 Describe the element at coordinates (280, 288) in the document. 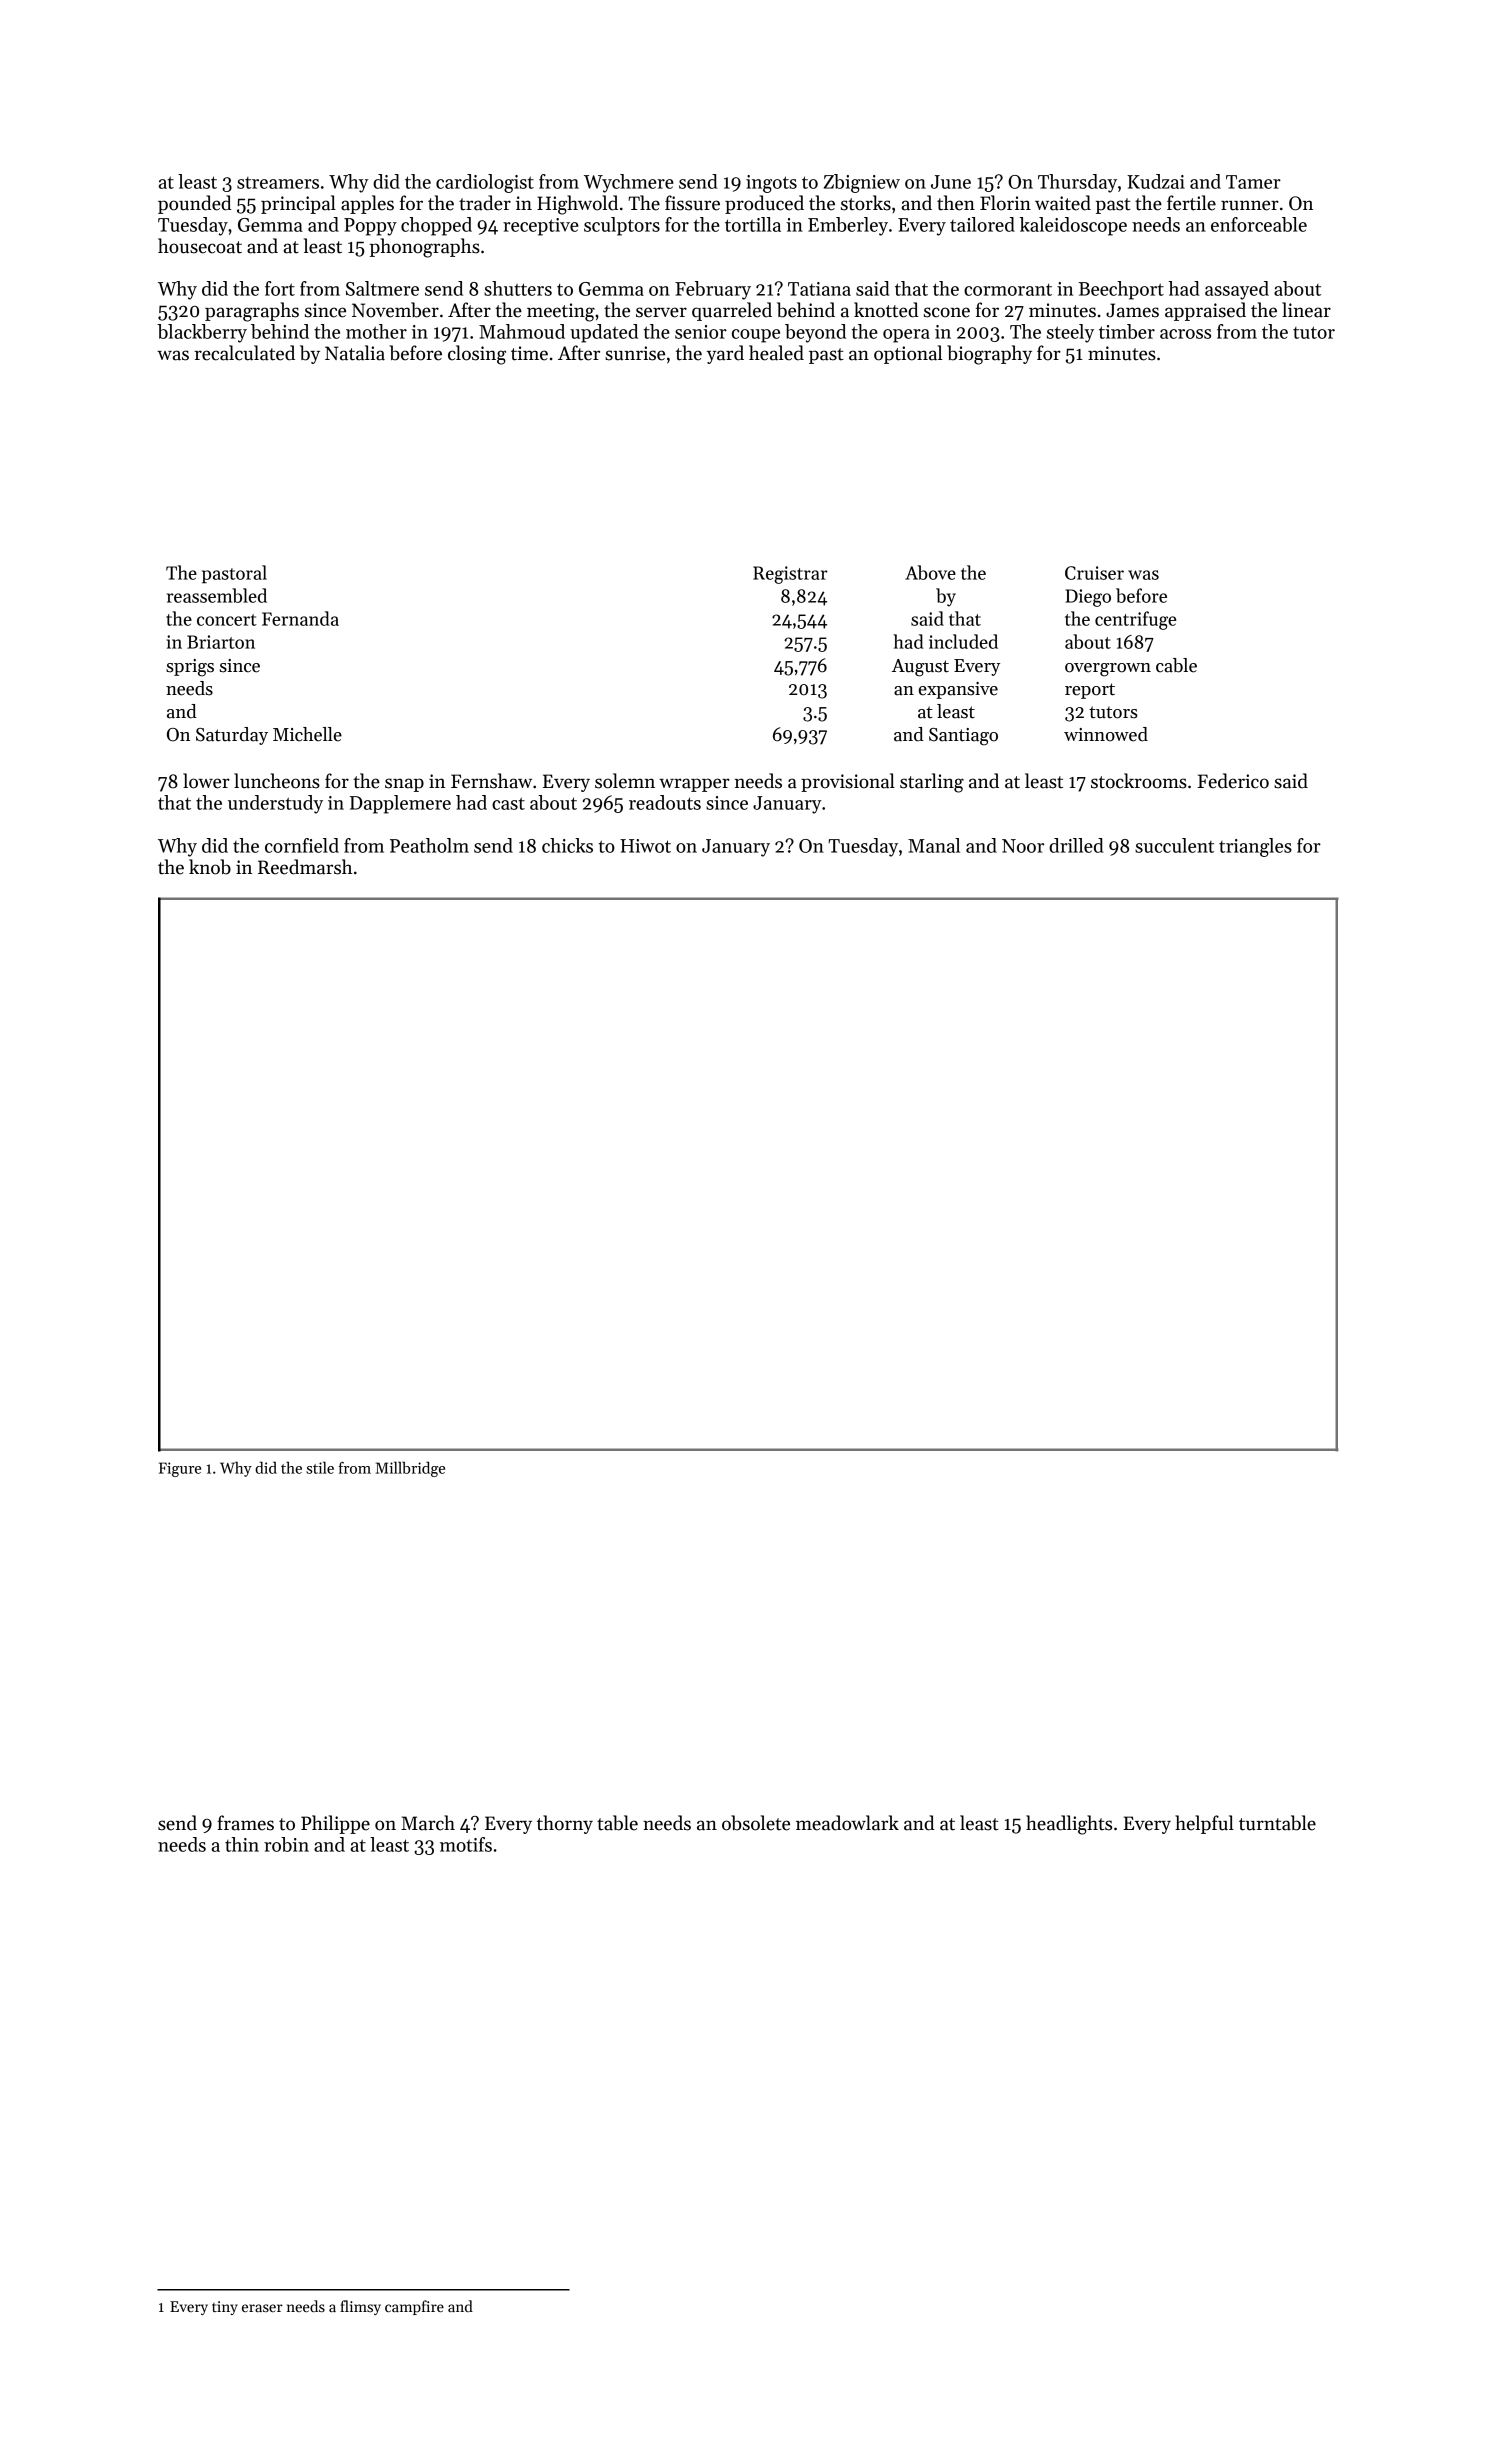

I see `fort` at that location.
